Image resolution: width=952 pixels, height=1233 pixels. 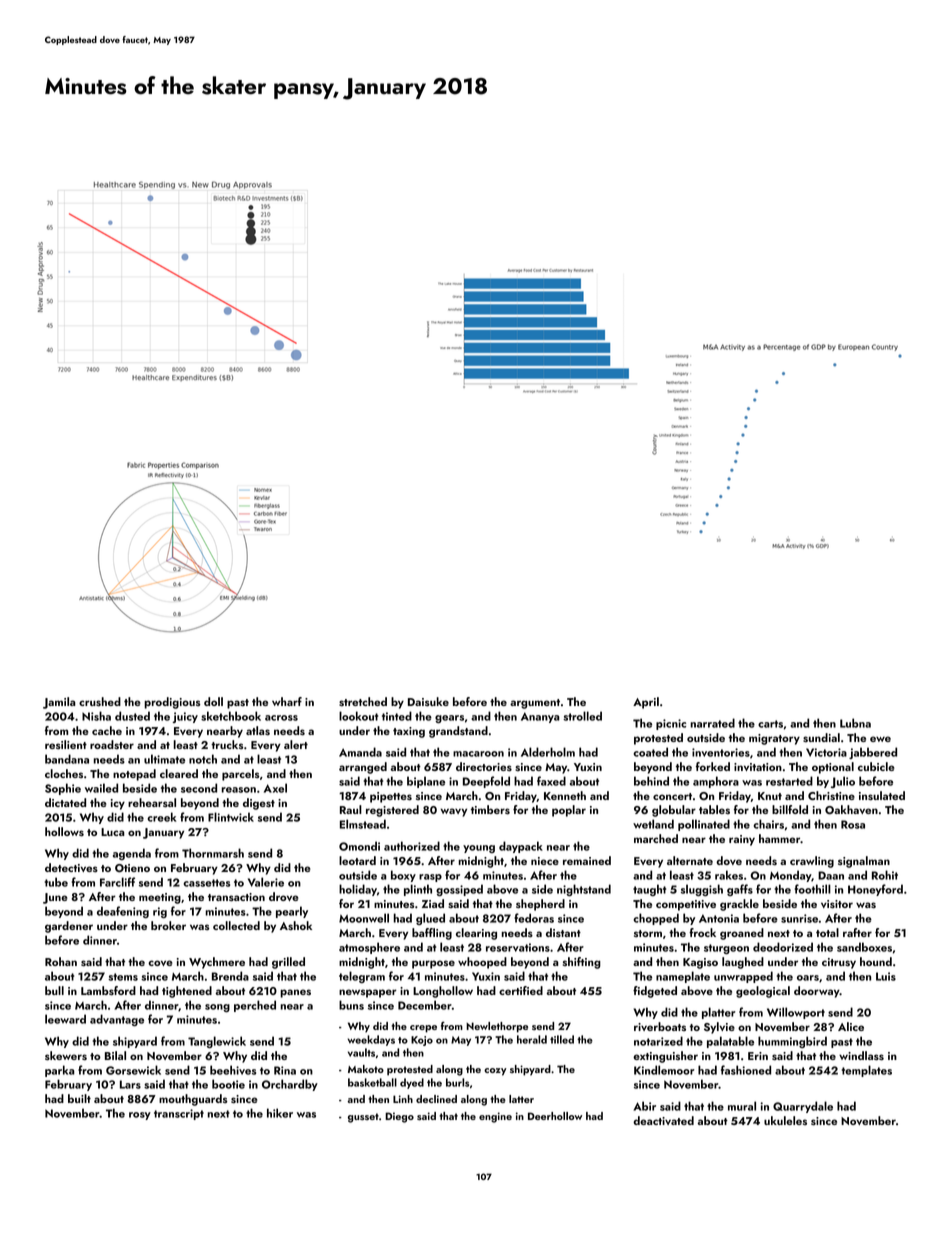 What do you see at coordinates (233, 1070) in the screenshot?
I see `beehives` at bounding box center [233, 1070].
